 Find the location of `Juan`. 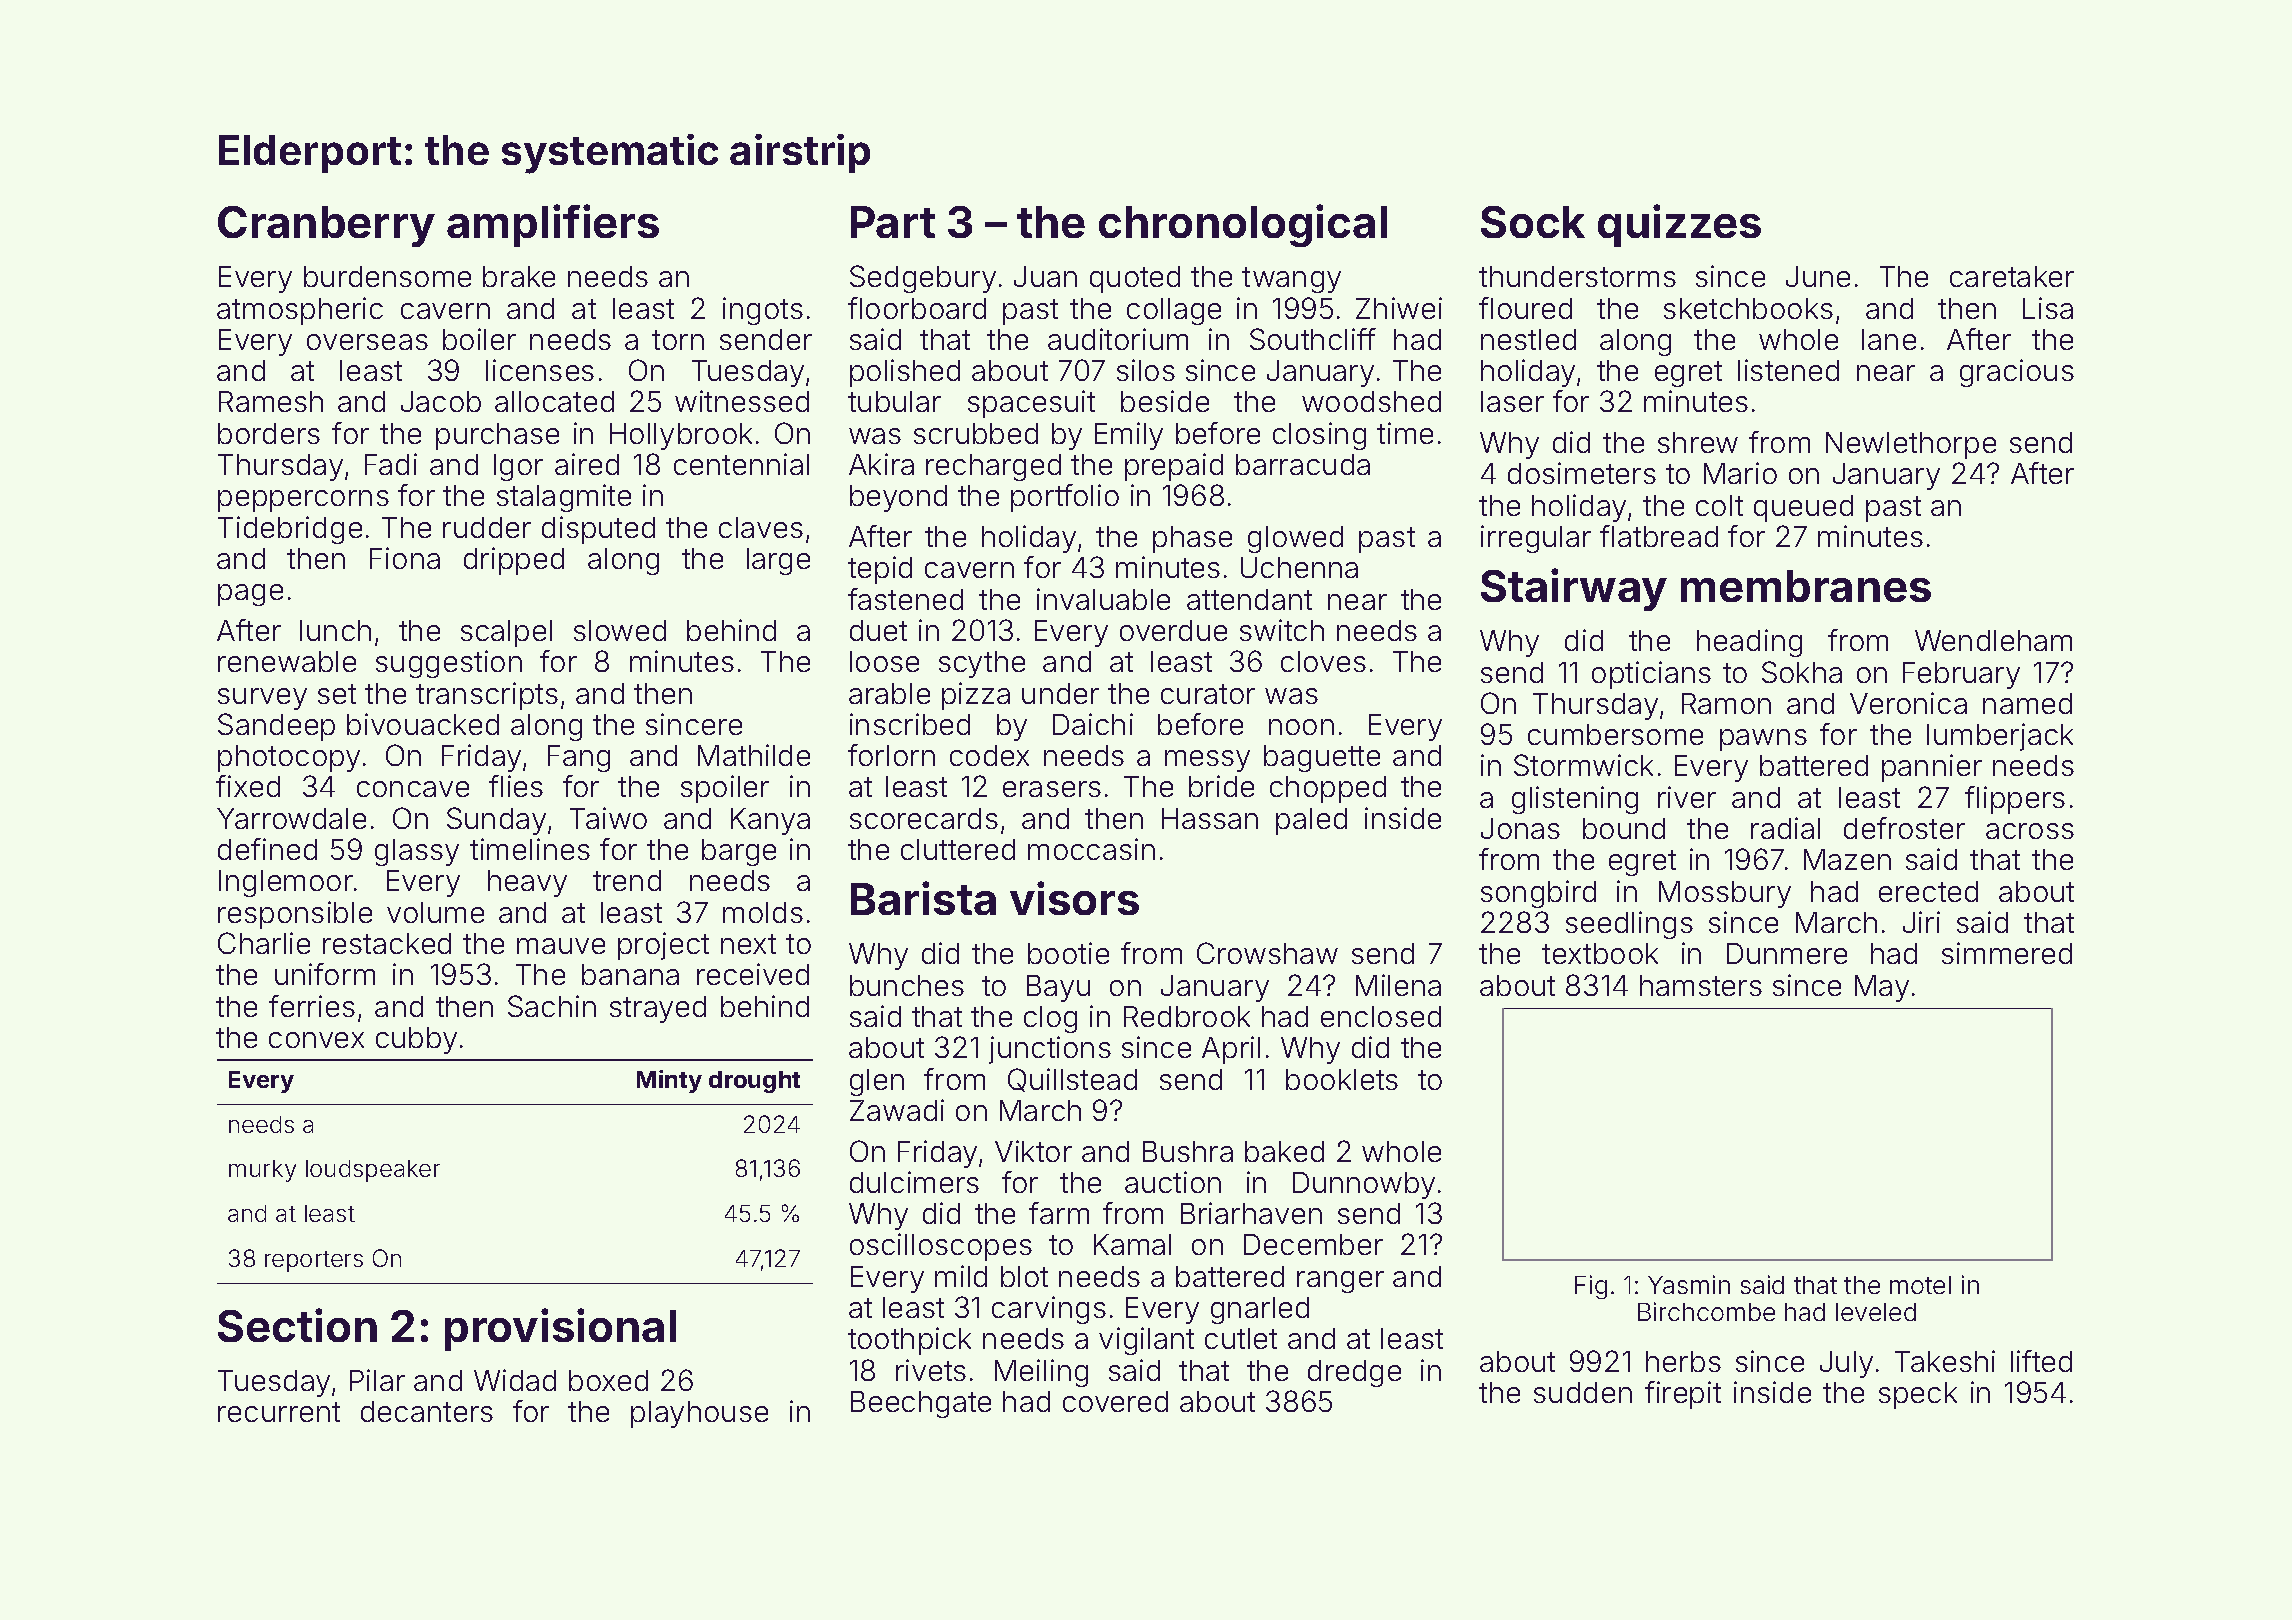

Juan is located at coordinates (1045, 276).
